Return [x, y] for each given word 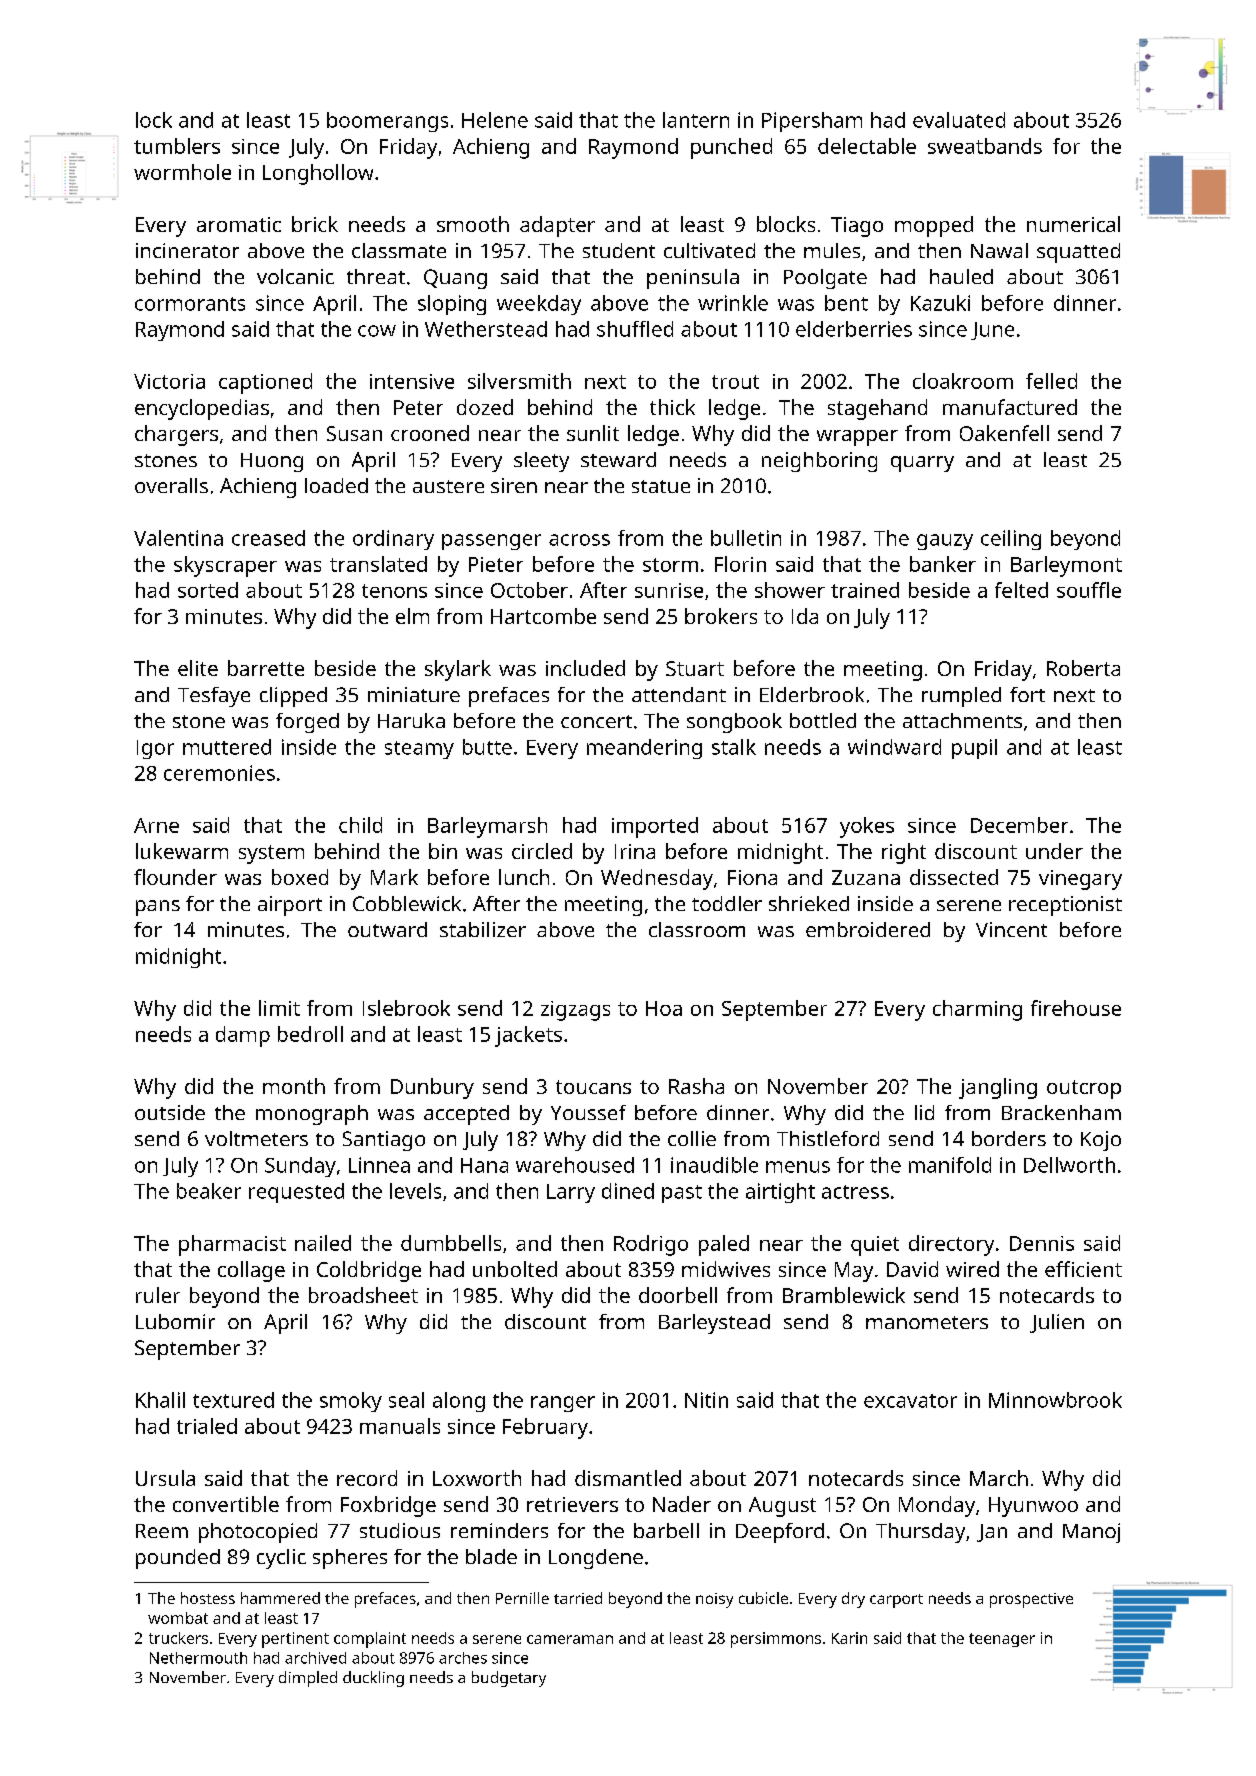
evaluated [959, 120]
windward [894, 747]
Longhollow [318, 174]
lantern [696, 120]
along [459, 1402]
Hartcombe [543, 616]
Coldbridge [369, 1271]
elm [412, 616]
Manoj [1091, 1533]
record [367, 1478]
